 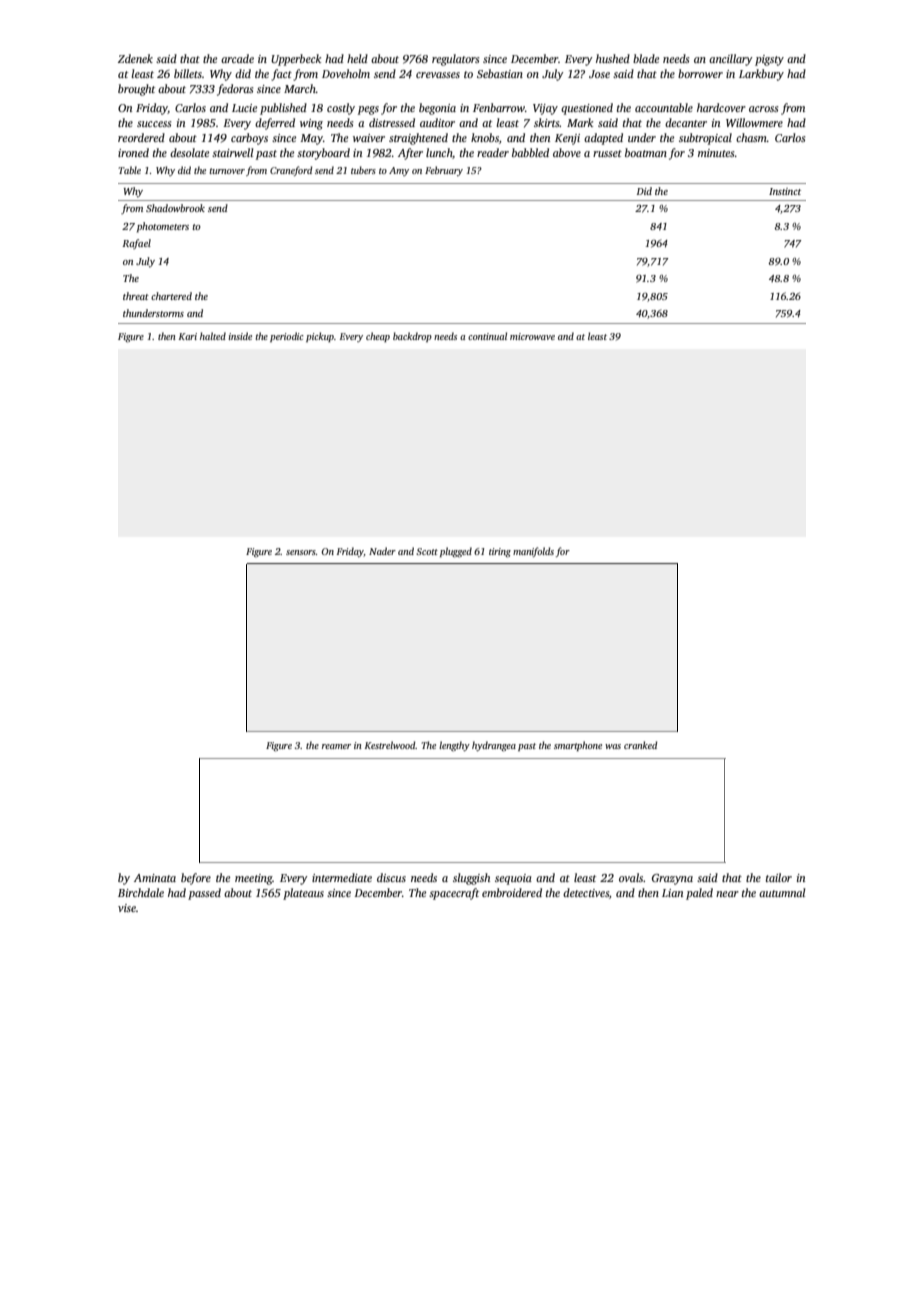 I want to click on Shadowbrook, so click(x=175, y=208).
